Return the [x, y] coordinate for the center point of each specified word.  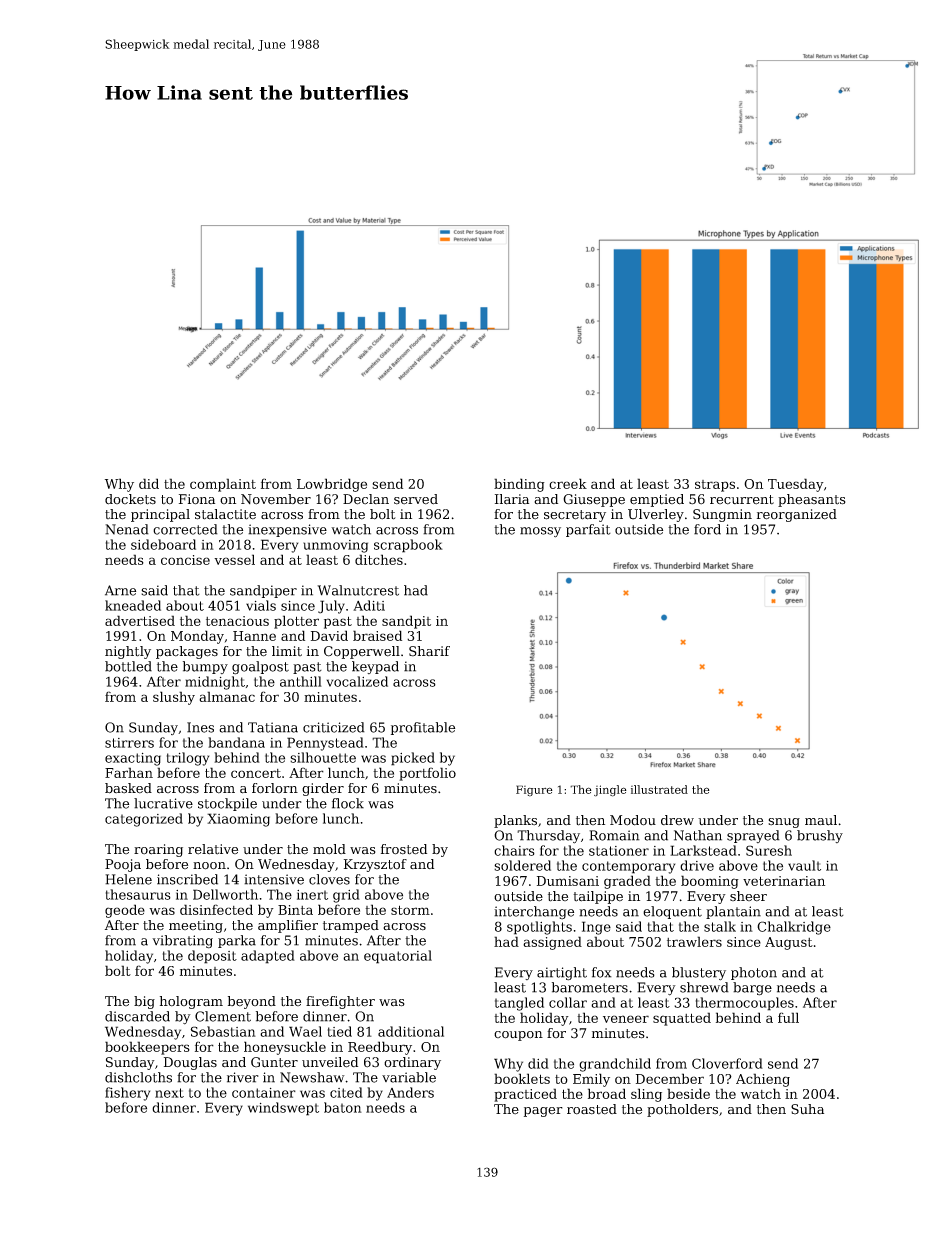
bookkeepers [147, 1048]
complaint [223, 485]
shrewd [704, 987]
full [788, 1017]
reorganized [797, 515]
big [144, 1002]
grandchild [615, 1065]
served [416, 499]
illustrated [659, 789]
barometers [590, 987]
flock [348, 803]
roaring [158, 850]
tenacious [237, 621]
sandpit [406, 622]
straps [715, 486]
